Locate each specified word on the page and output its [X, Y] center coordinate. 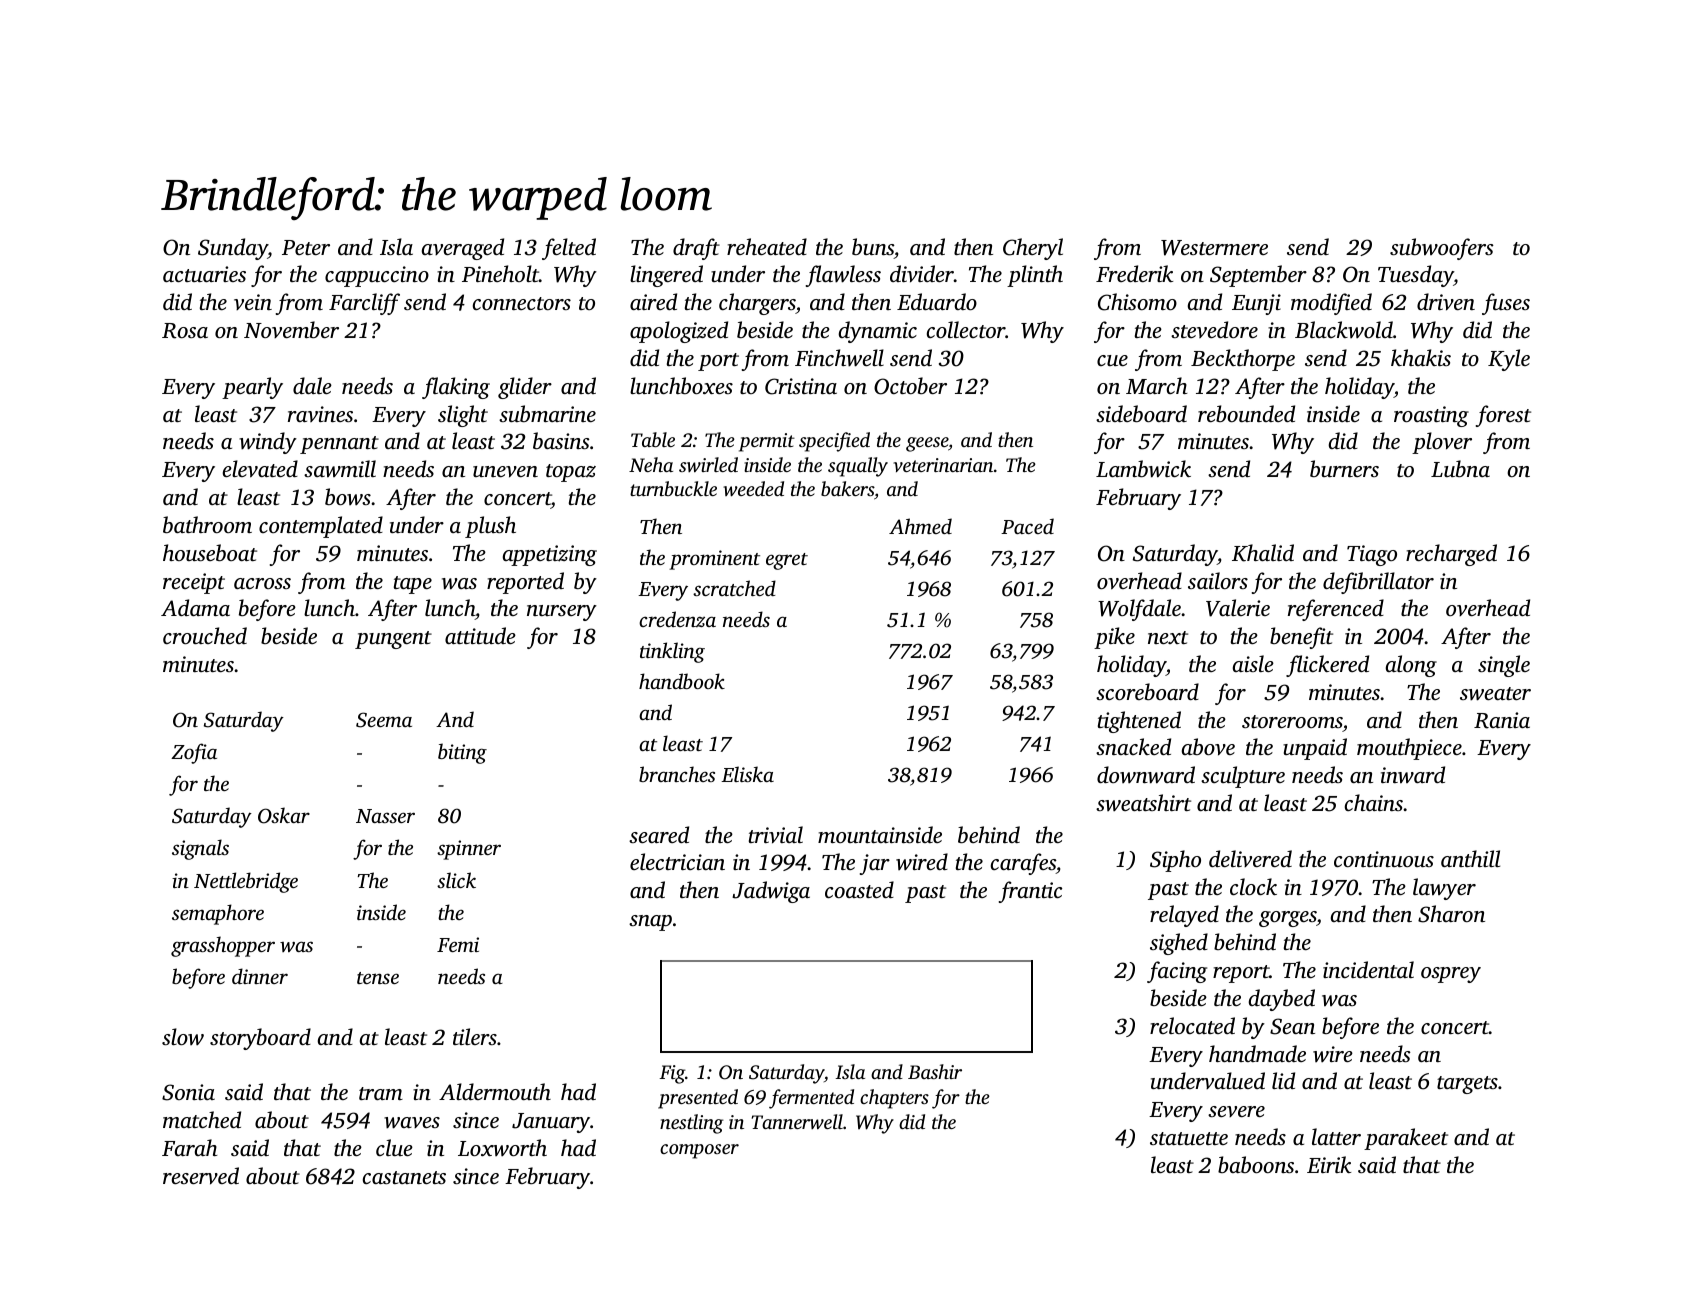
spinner [469, 850]
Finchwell [839, 358]
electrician [677, 861]
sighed [1179, 944]
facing [1177, 972]
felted [569, 249]
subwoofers [1442, 249]
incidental [1368, 969]
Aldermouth [495, 1091]
